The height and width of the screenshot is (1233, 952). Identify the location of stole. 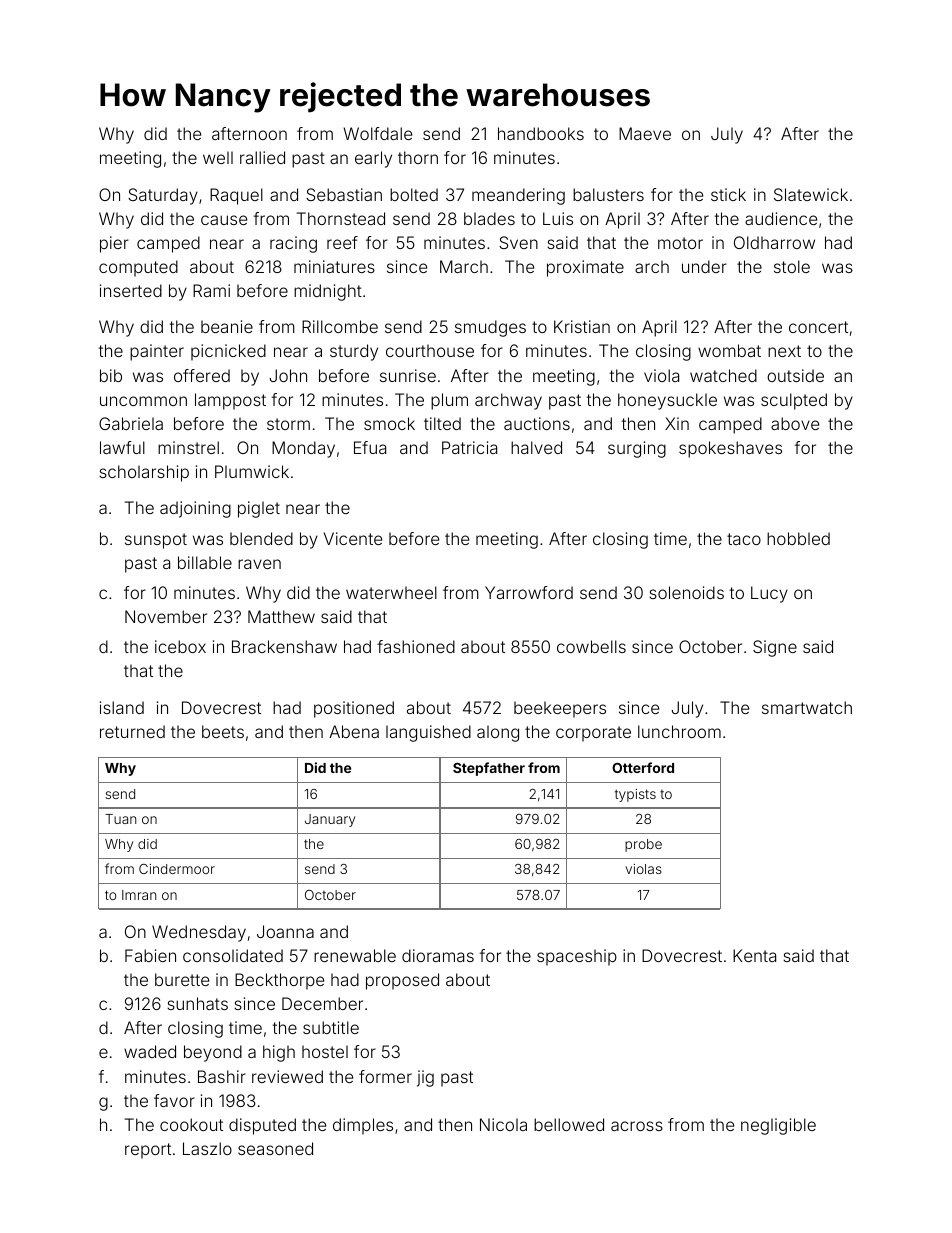
(792, 266).
